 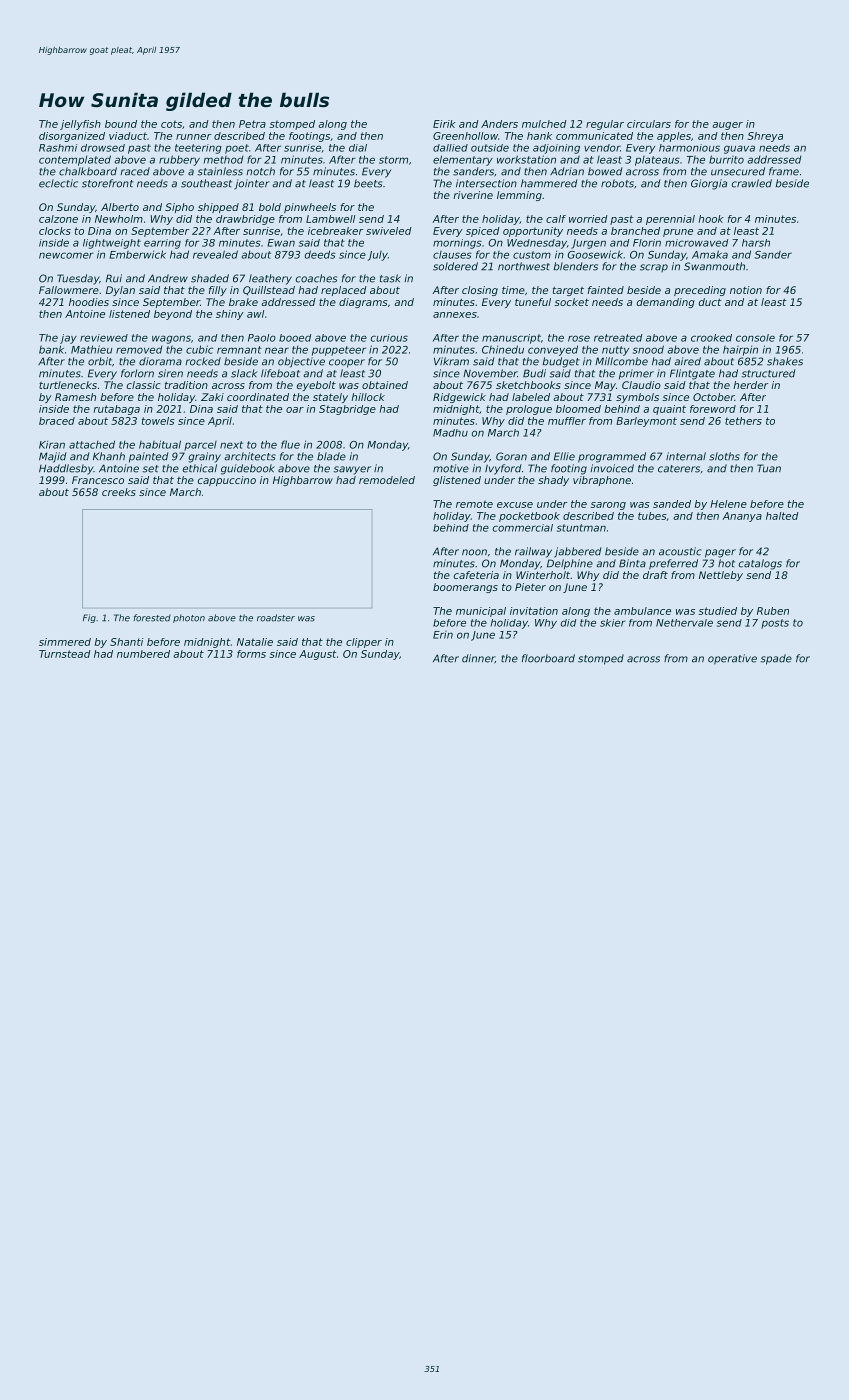 I want to click on conveyed, so click(x=553, y=350).
